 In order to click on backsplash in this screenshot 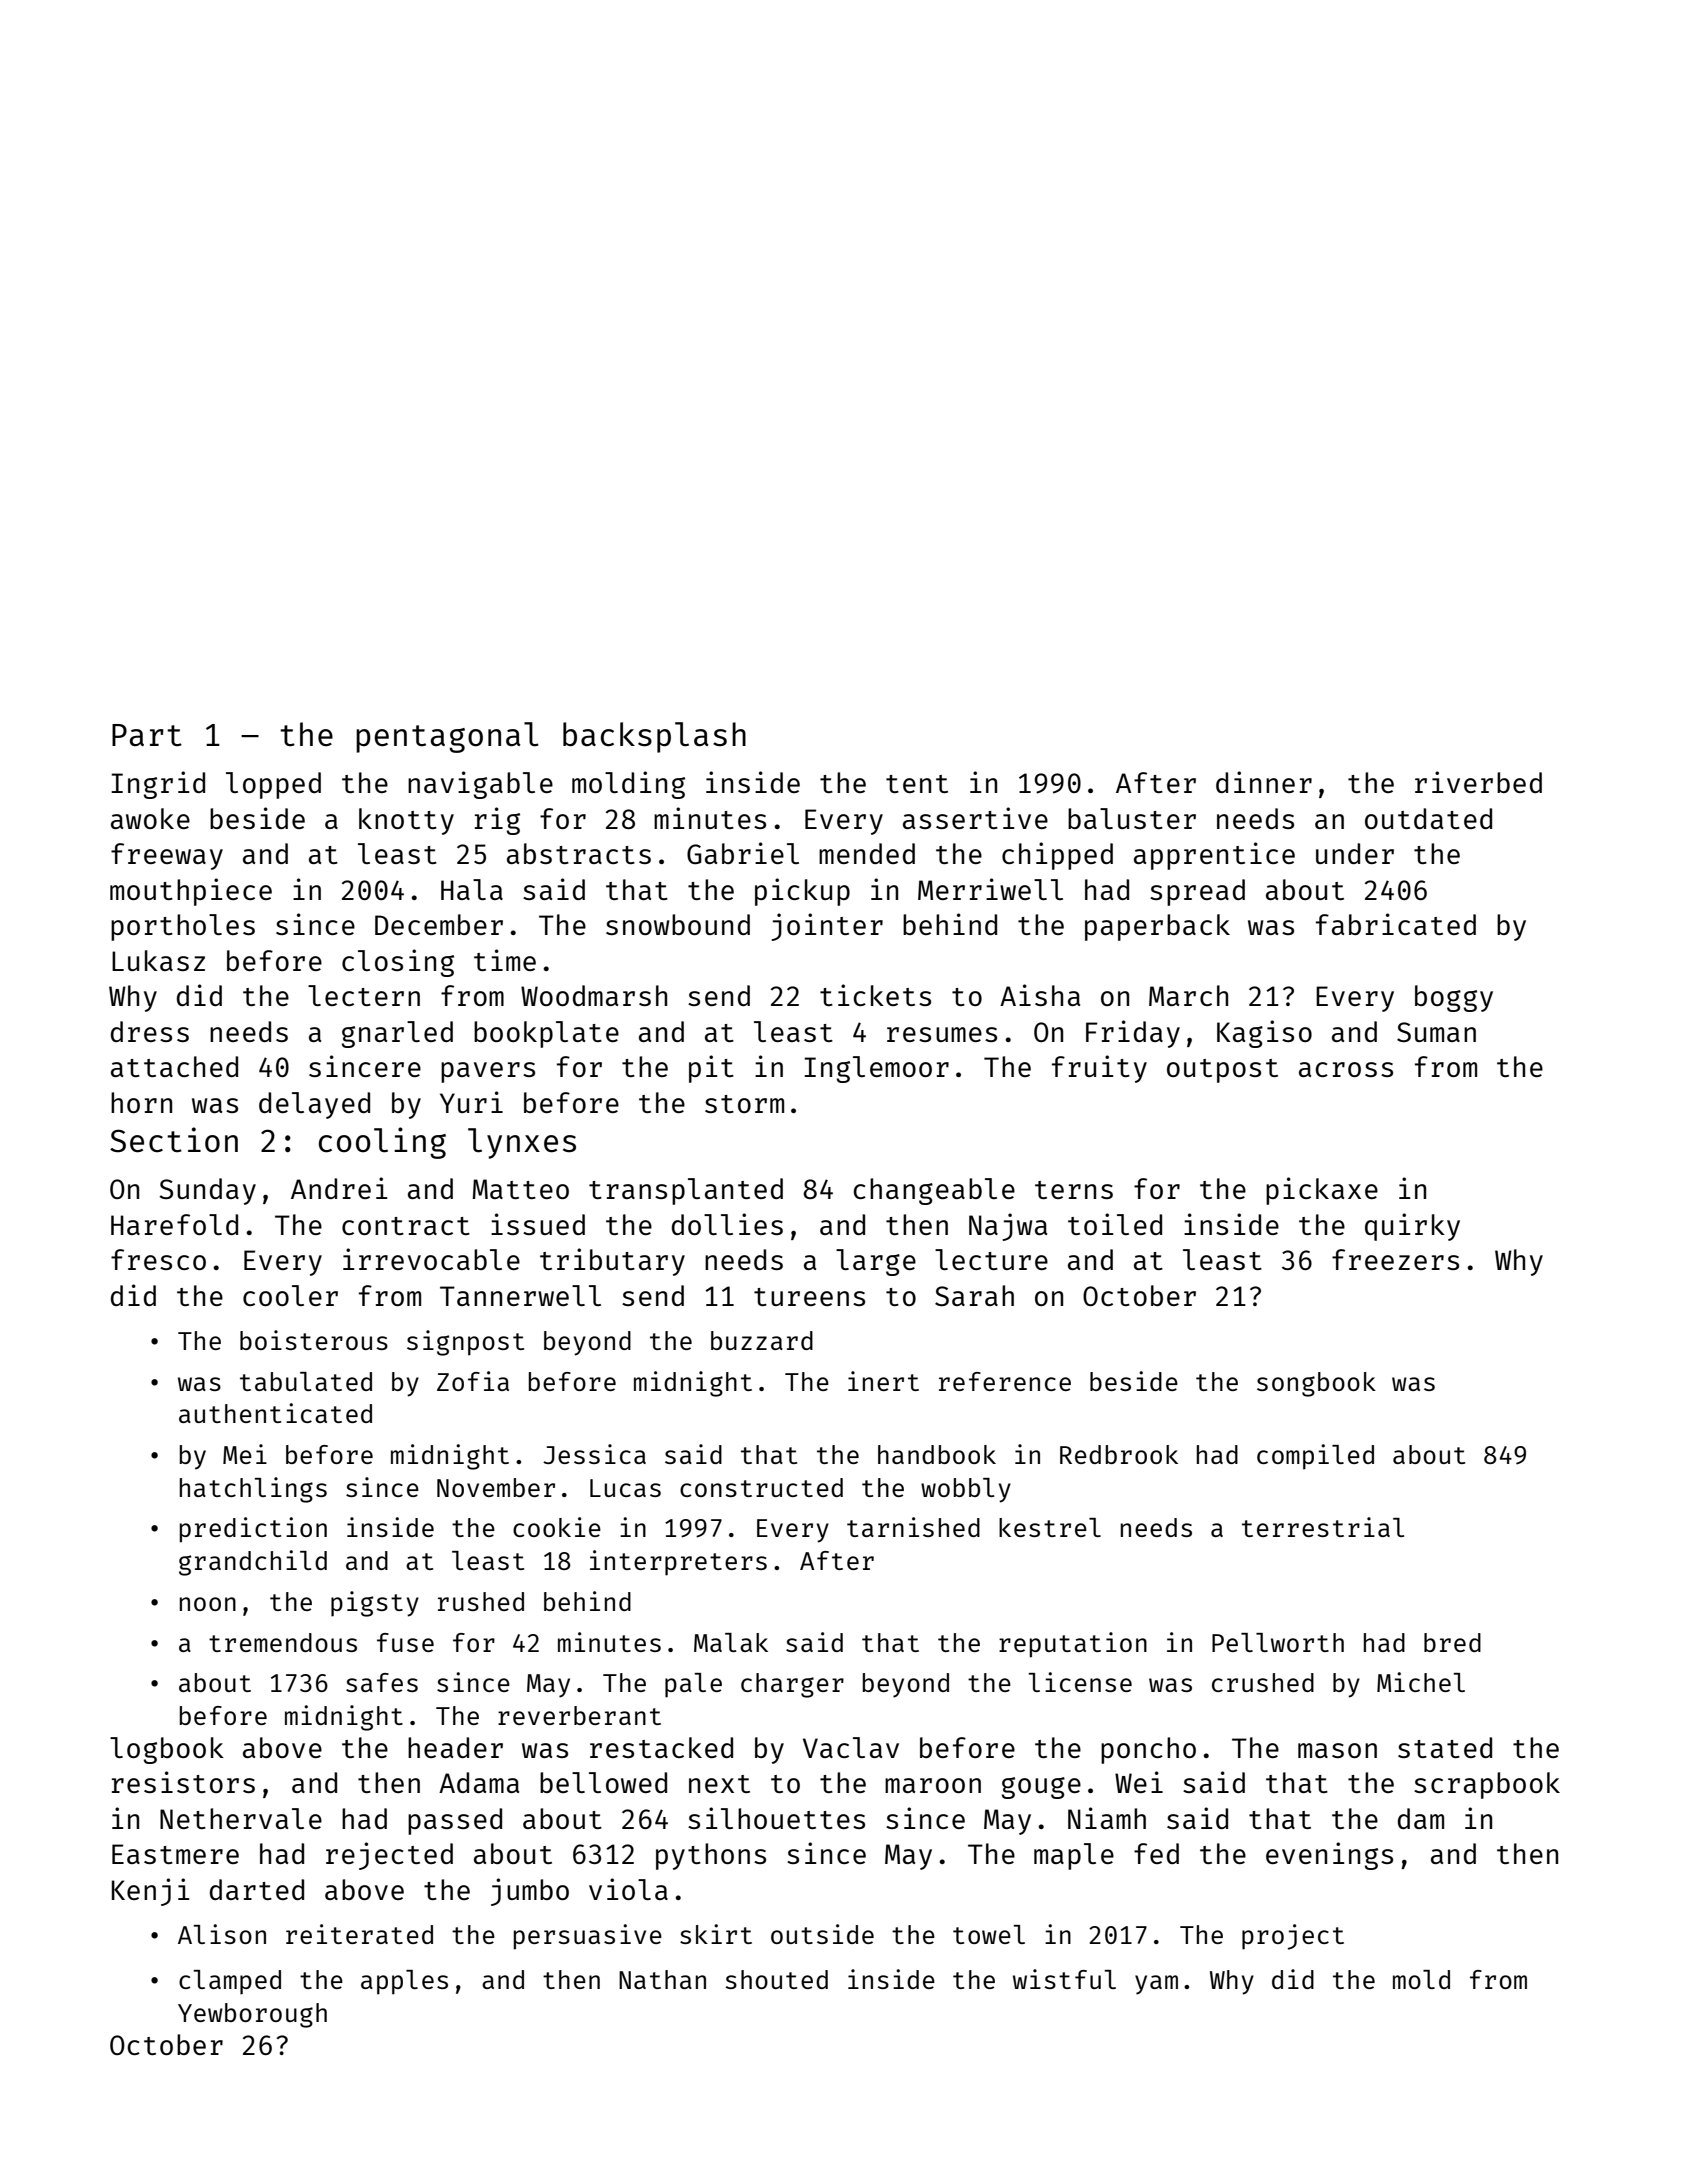, I will do `click(654, 737)`.
